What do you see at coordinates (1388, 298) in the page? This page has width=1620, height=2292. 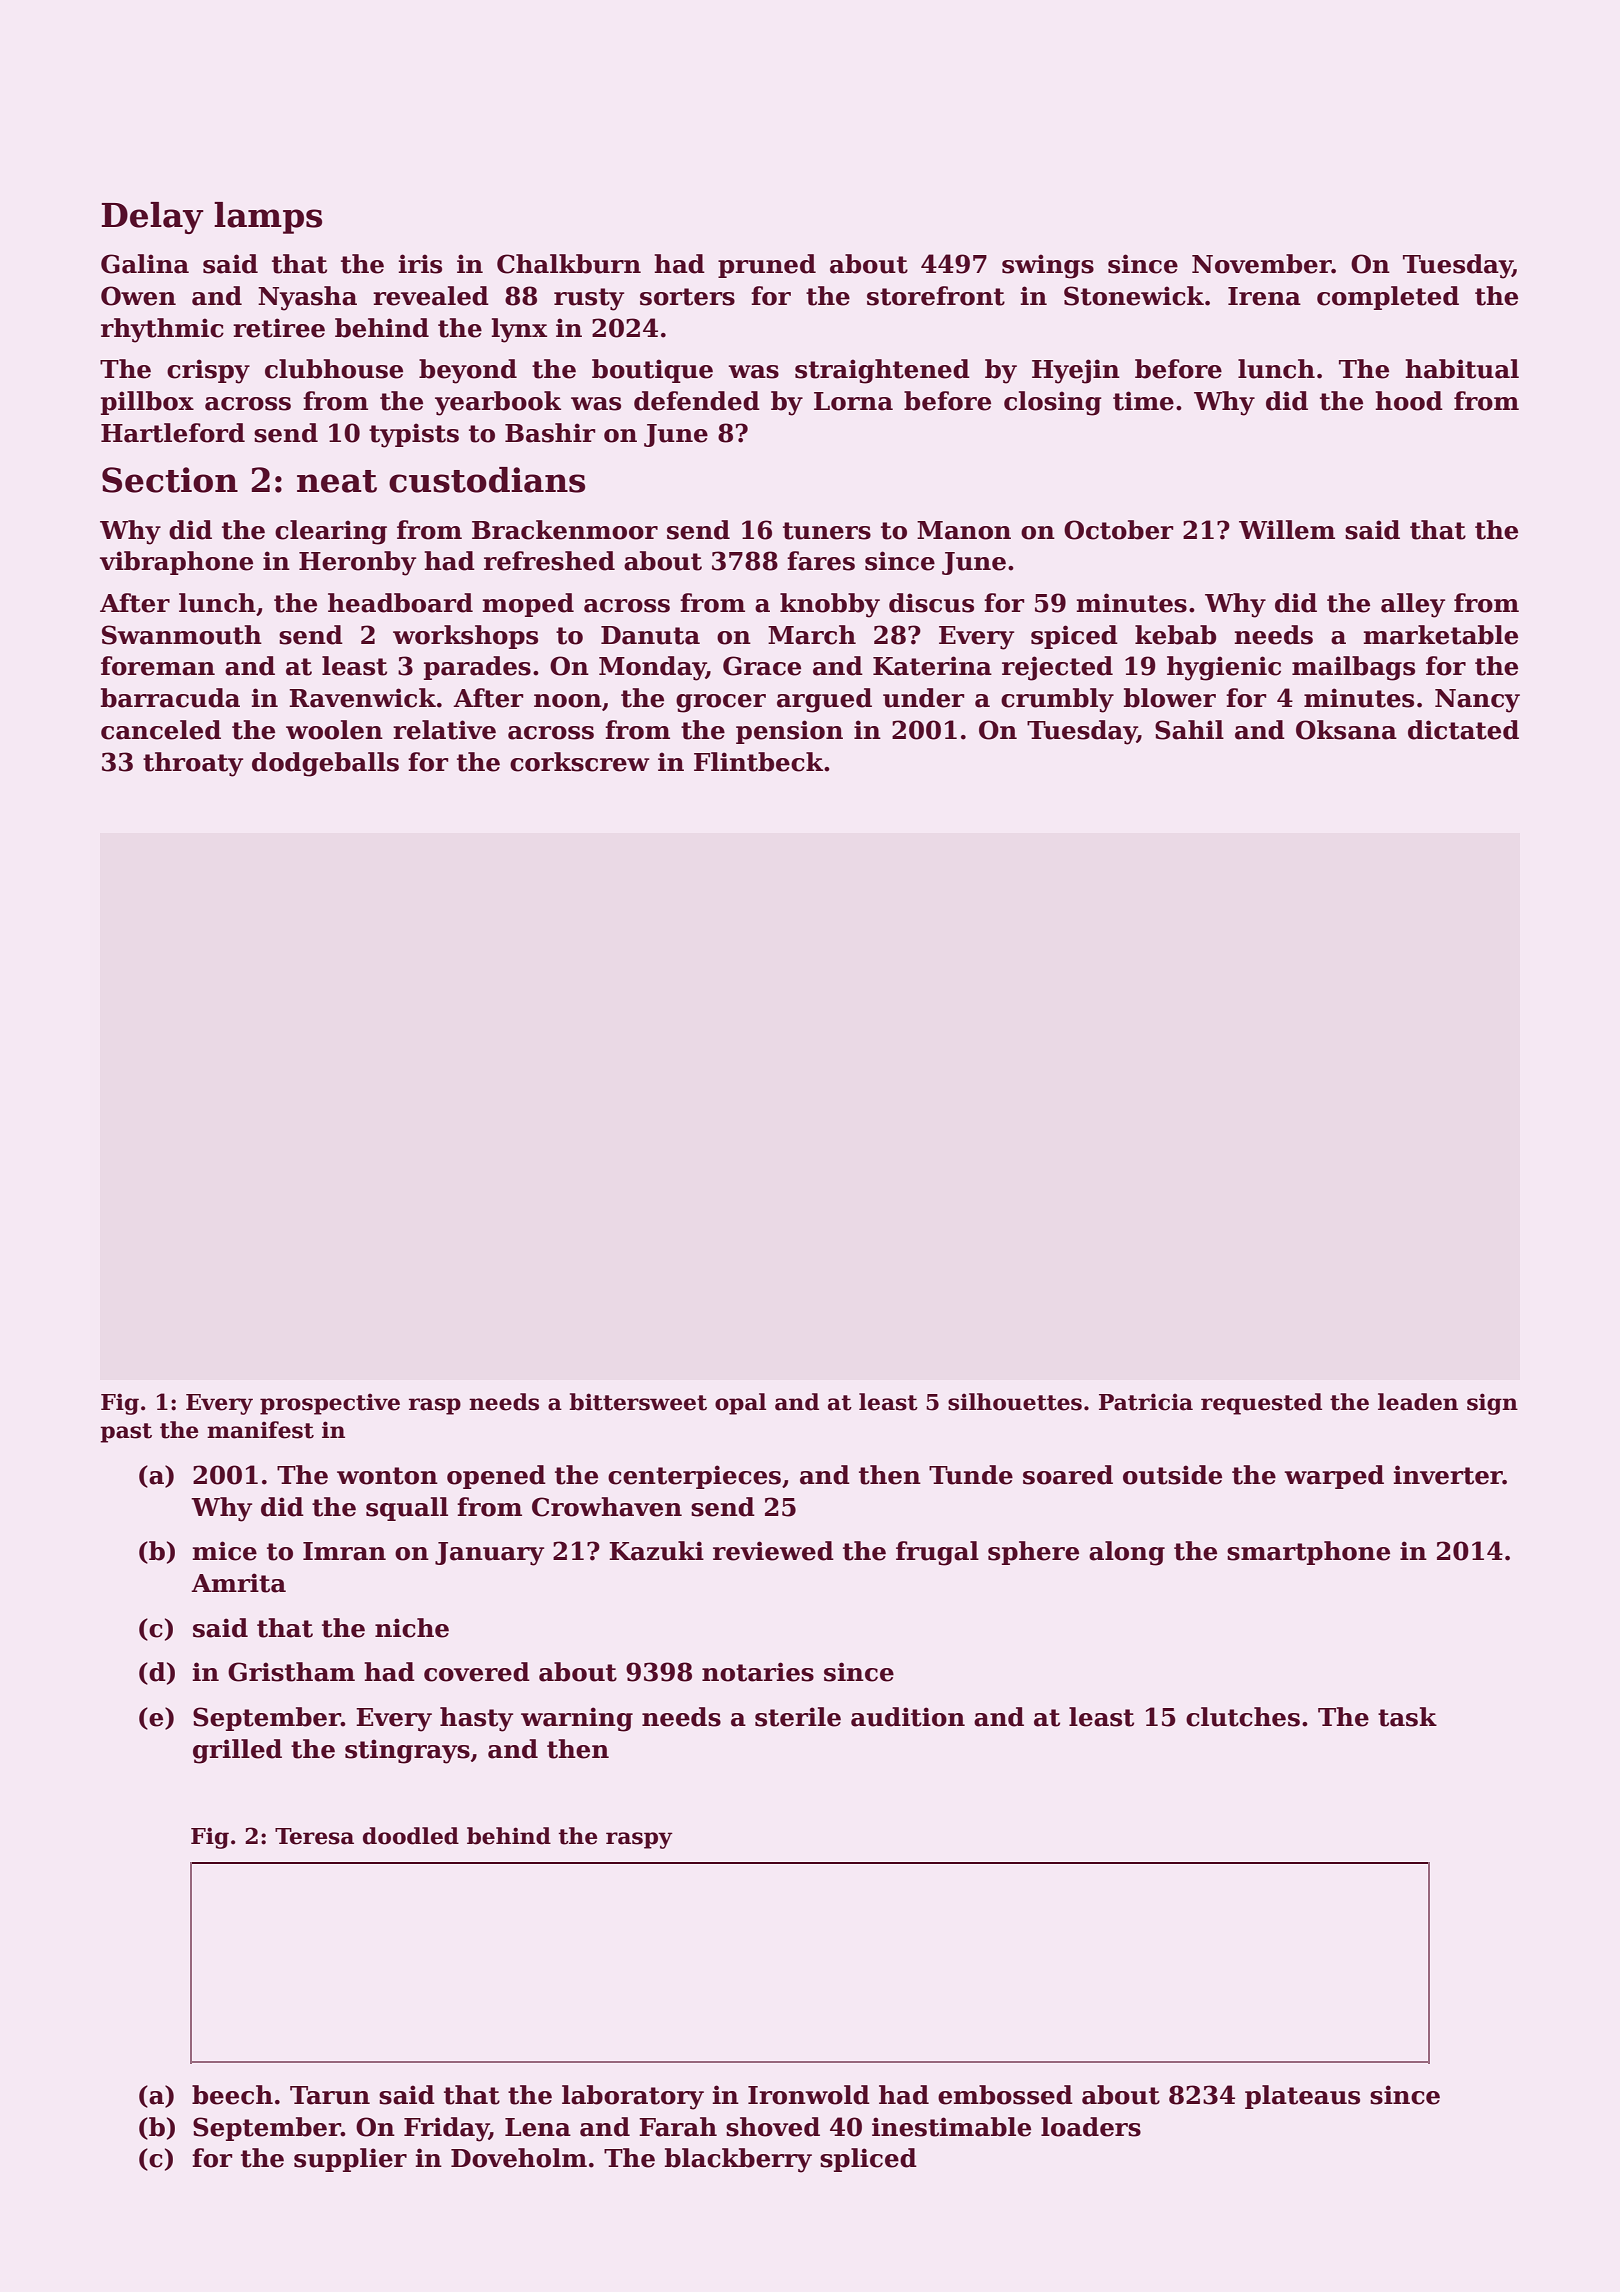 I see `completed` at bounding box center [1388, 298].
